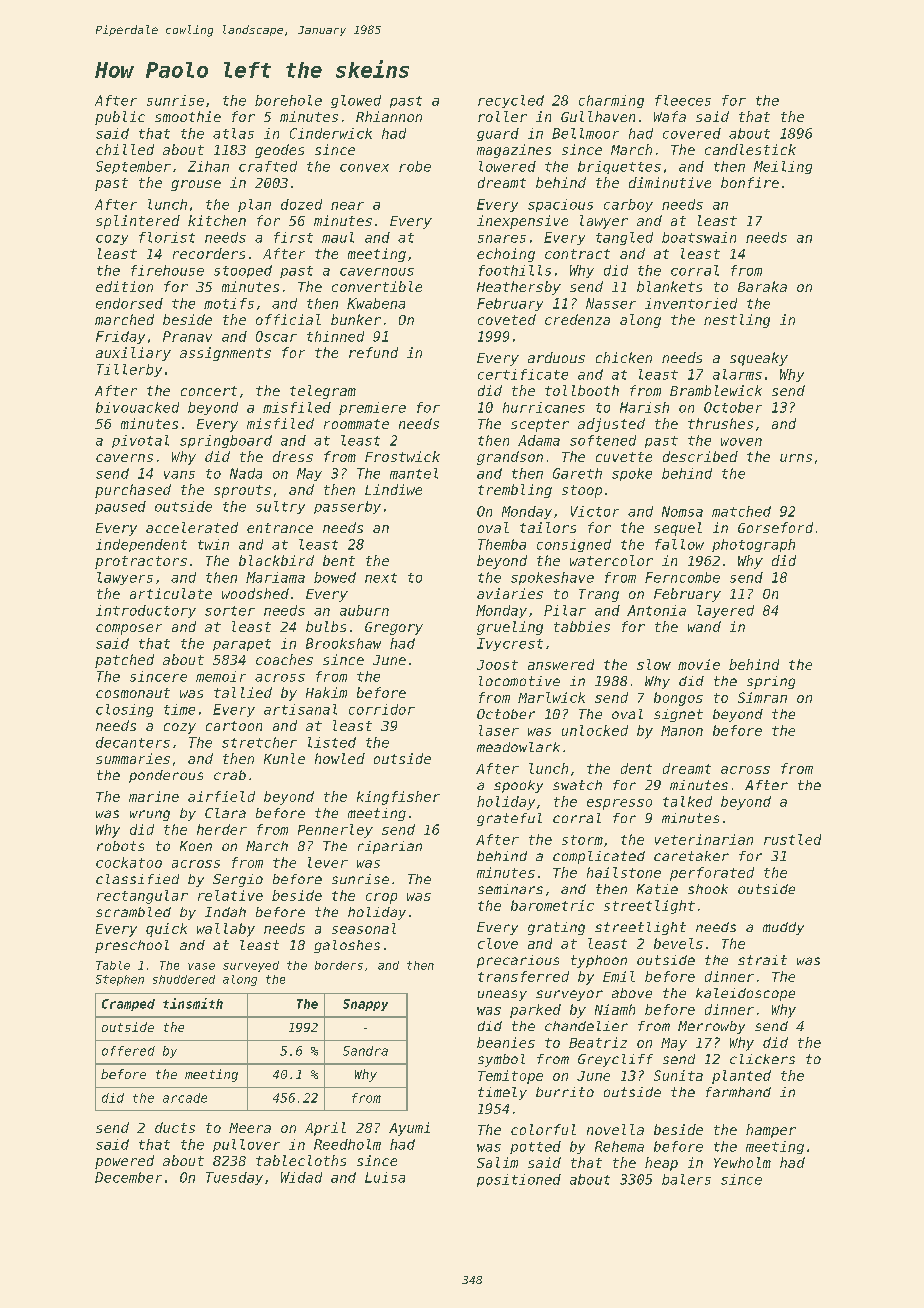 This screenshot has height=1308, width=924. Describe the element at coordinates (382, 709) in the screenshot. I see `corridor` at that location.
